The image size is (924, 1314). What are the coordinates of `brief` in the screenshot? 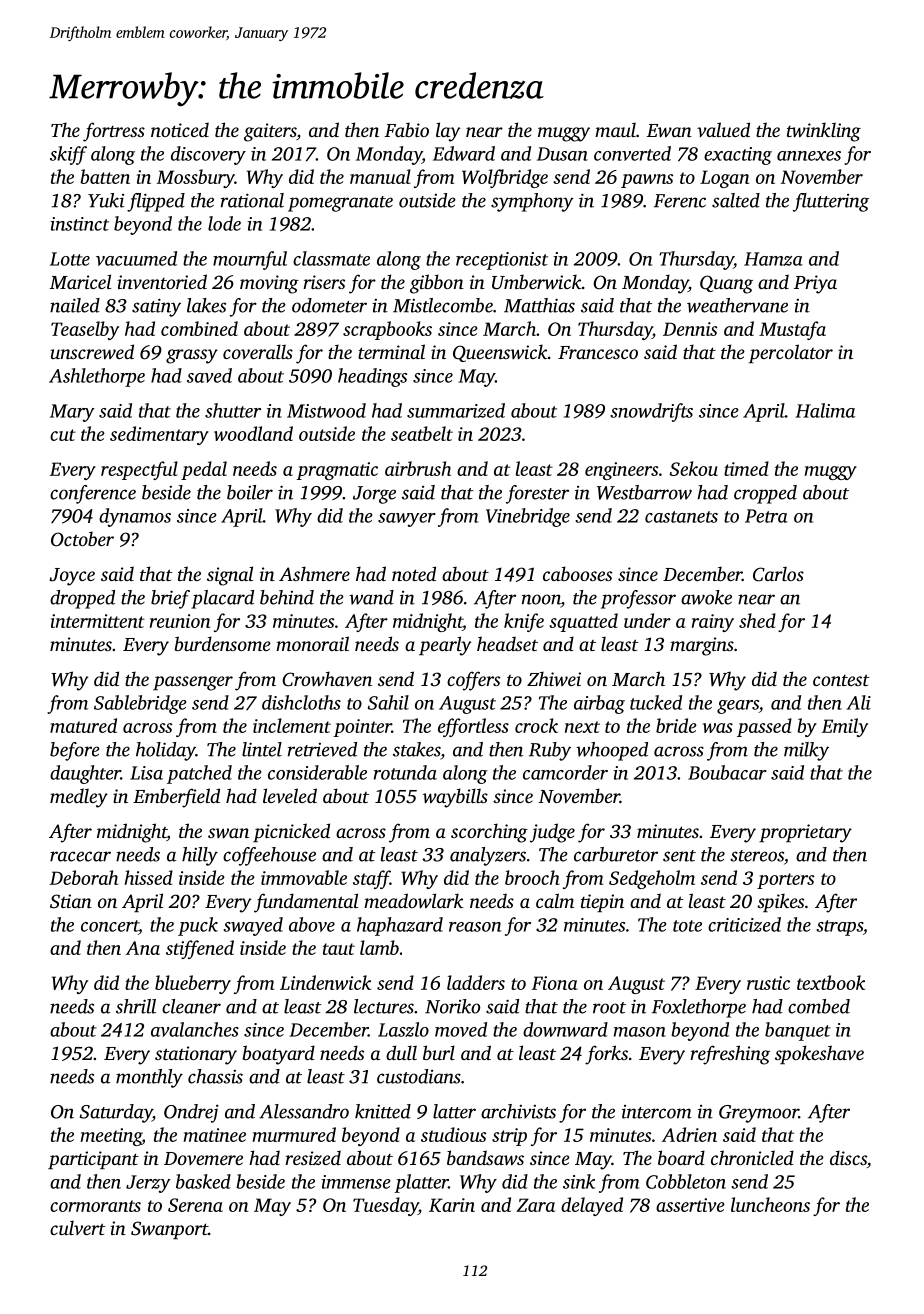 It's located at (170, 599).
